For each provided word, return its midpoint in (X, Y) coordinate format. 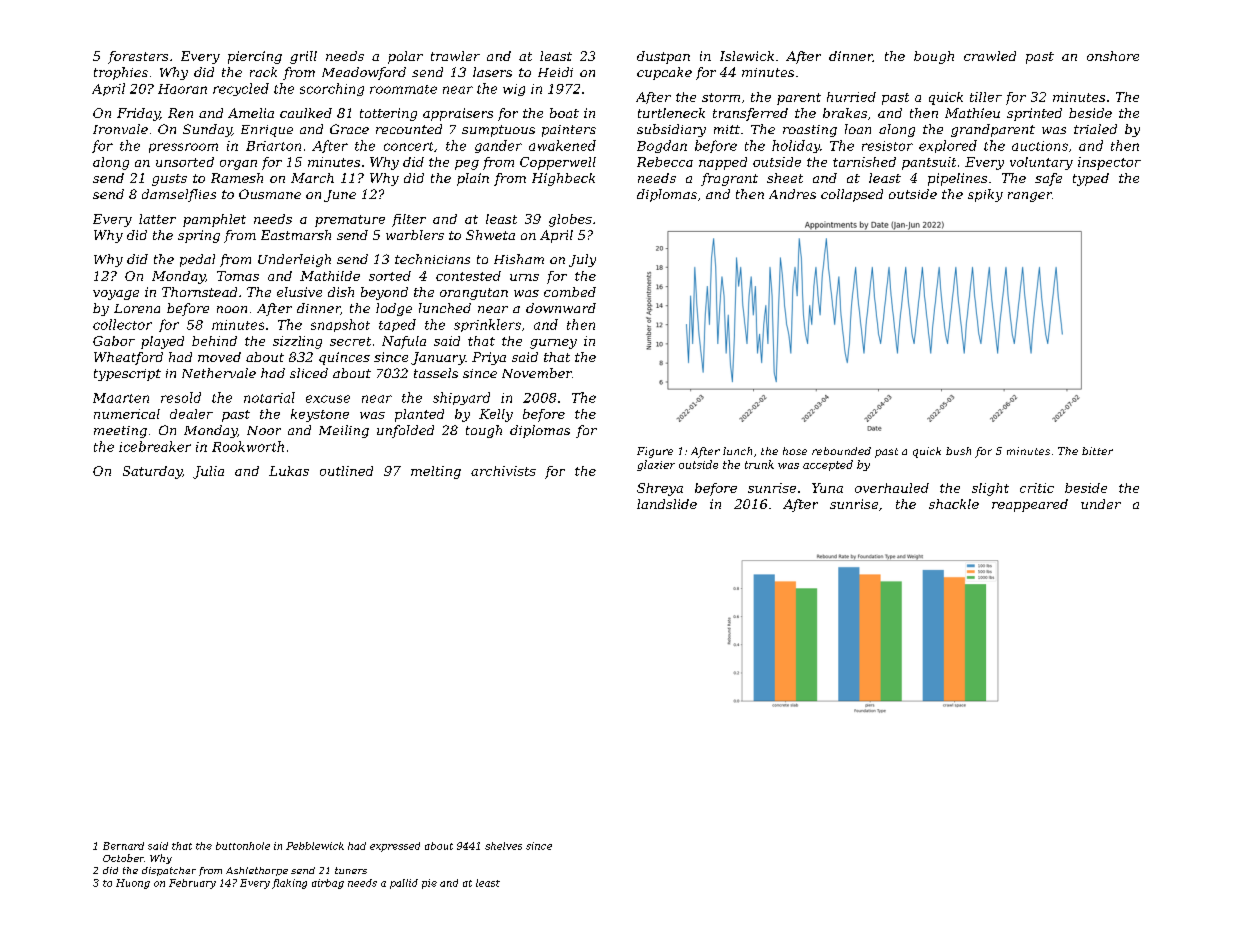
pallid (404, 884)
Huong (133, 884)
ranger (1030, 197)
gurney (553, 344)
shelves (503, 846)
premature (350, 221)
